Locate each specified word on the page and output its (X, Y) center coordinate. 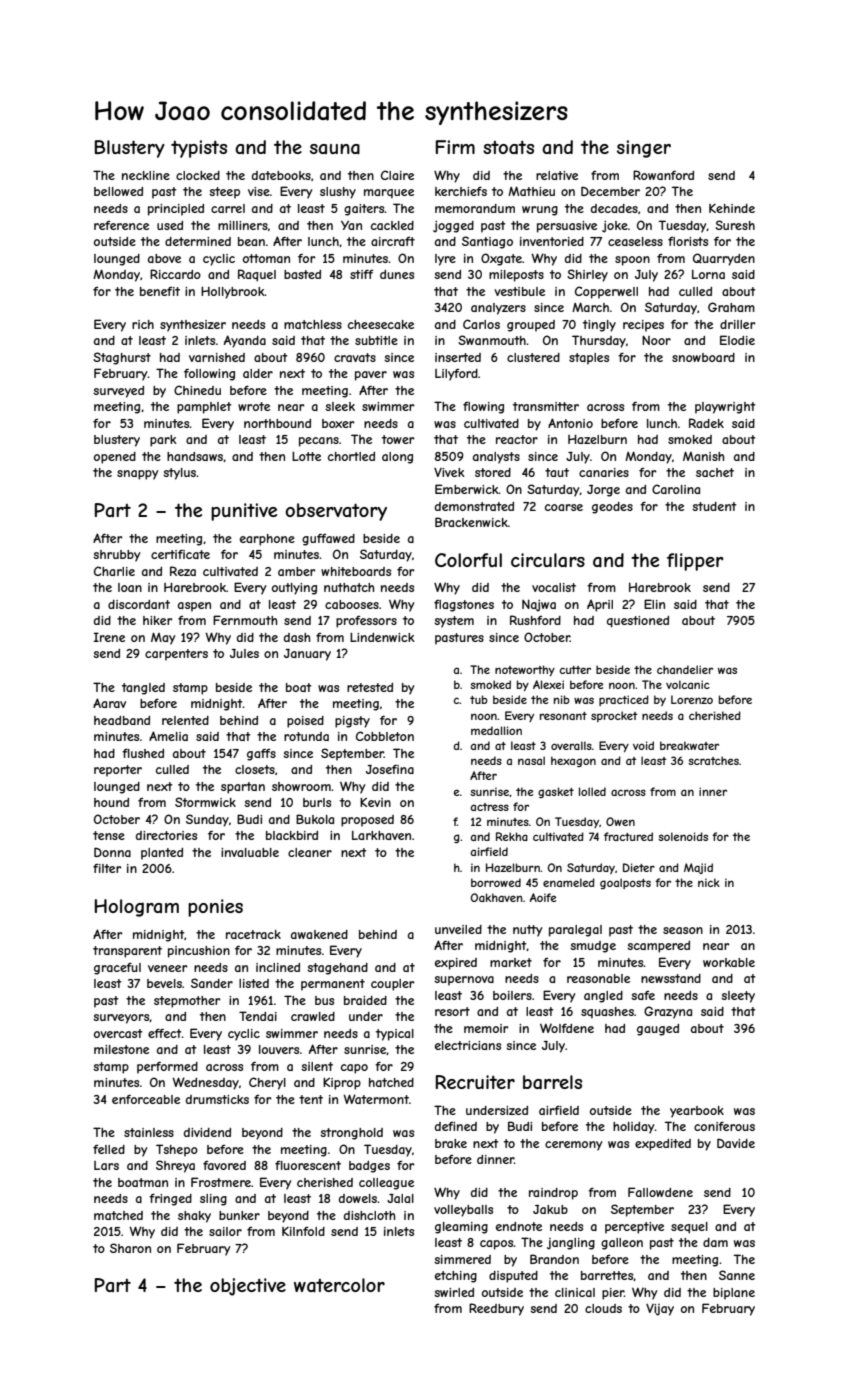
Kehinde (732, 208)
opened (115, 458)
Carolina (676, 489)
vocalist (554, 587)
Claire (397, 175)
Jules (244, 653)
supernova (464, 981)
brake (451, 1143)
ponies (215, 908)
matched (118, 1215)
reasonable (598, 978)
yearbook (697, 1112)
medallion (496, 730)
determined (198, 241)
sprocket (614, 716)
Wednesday (205, 1083)
